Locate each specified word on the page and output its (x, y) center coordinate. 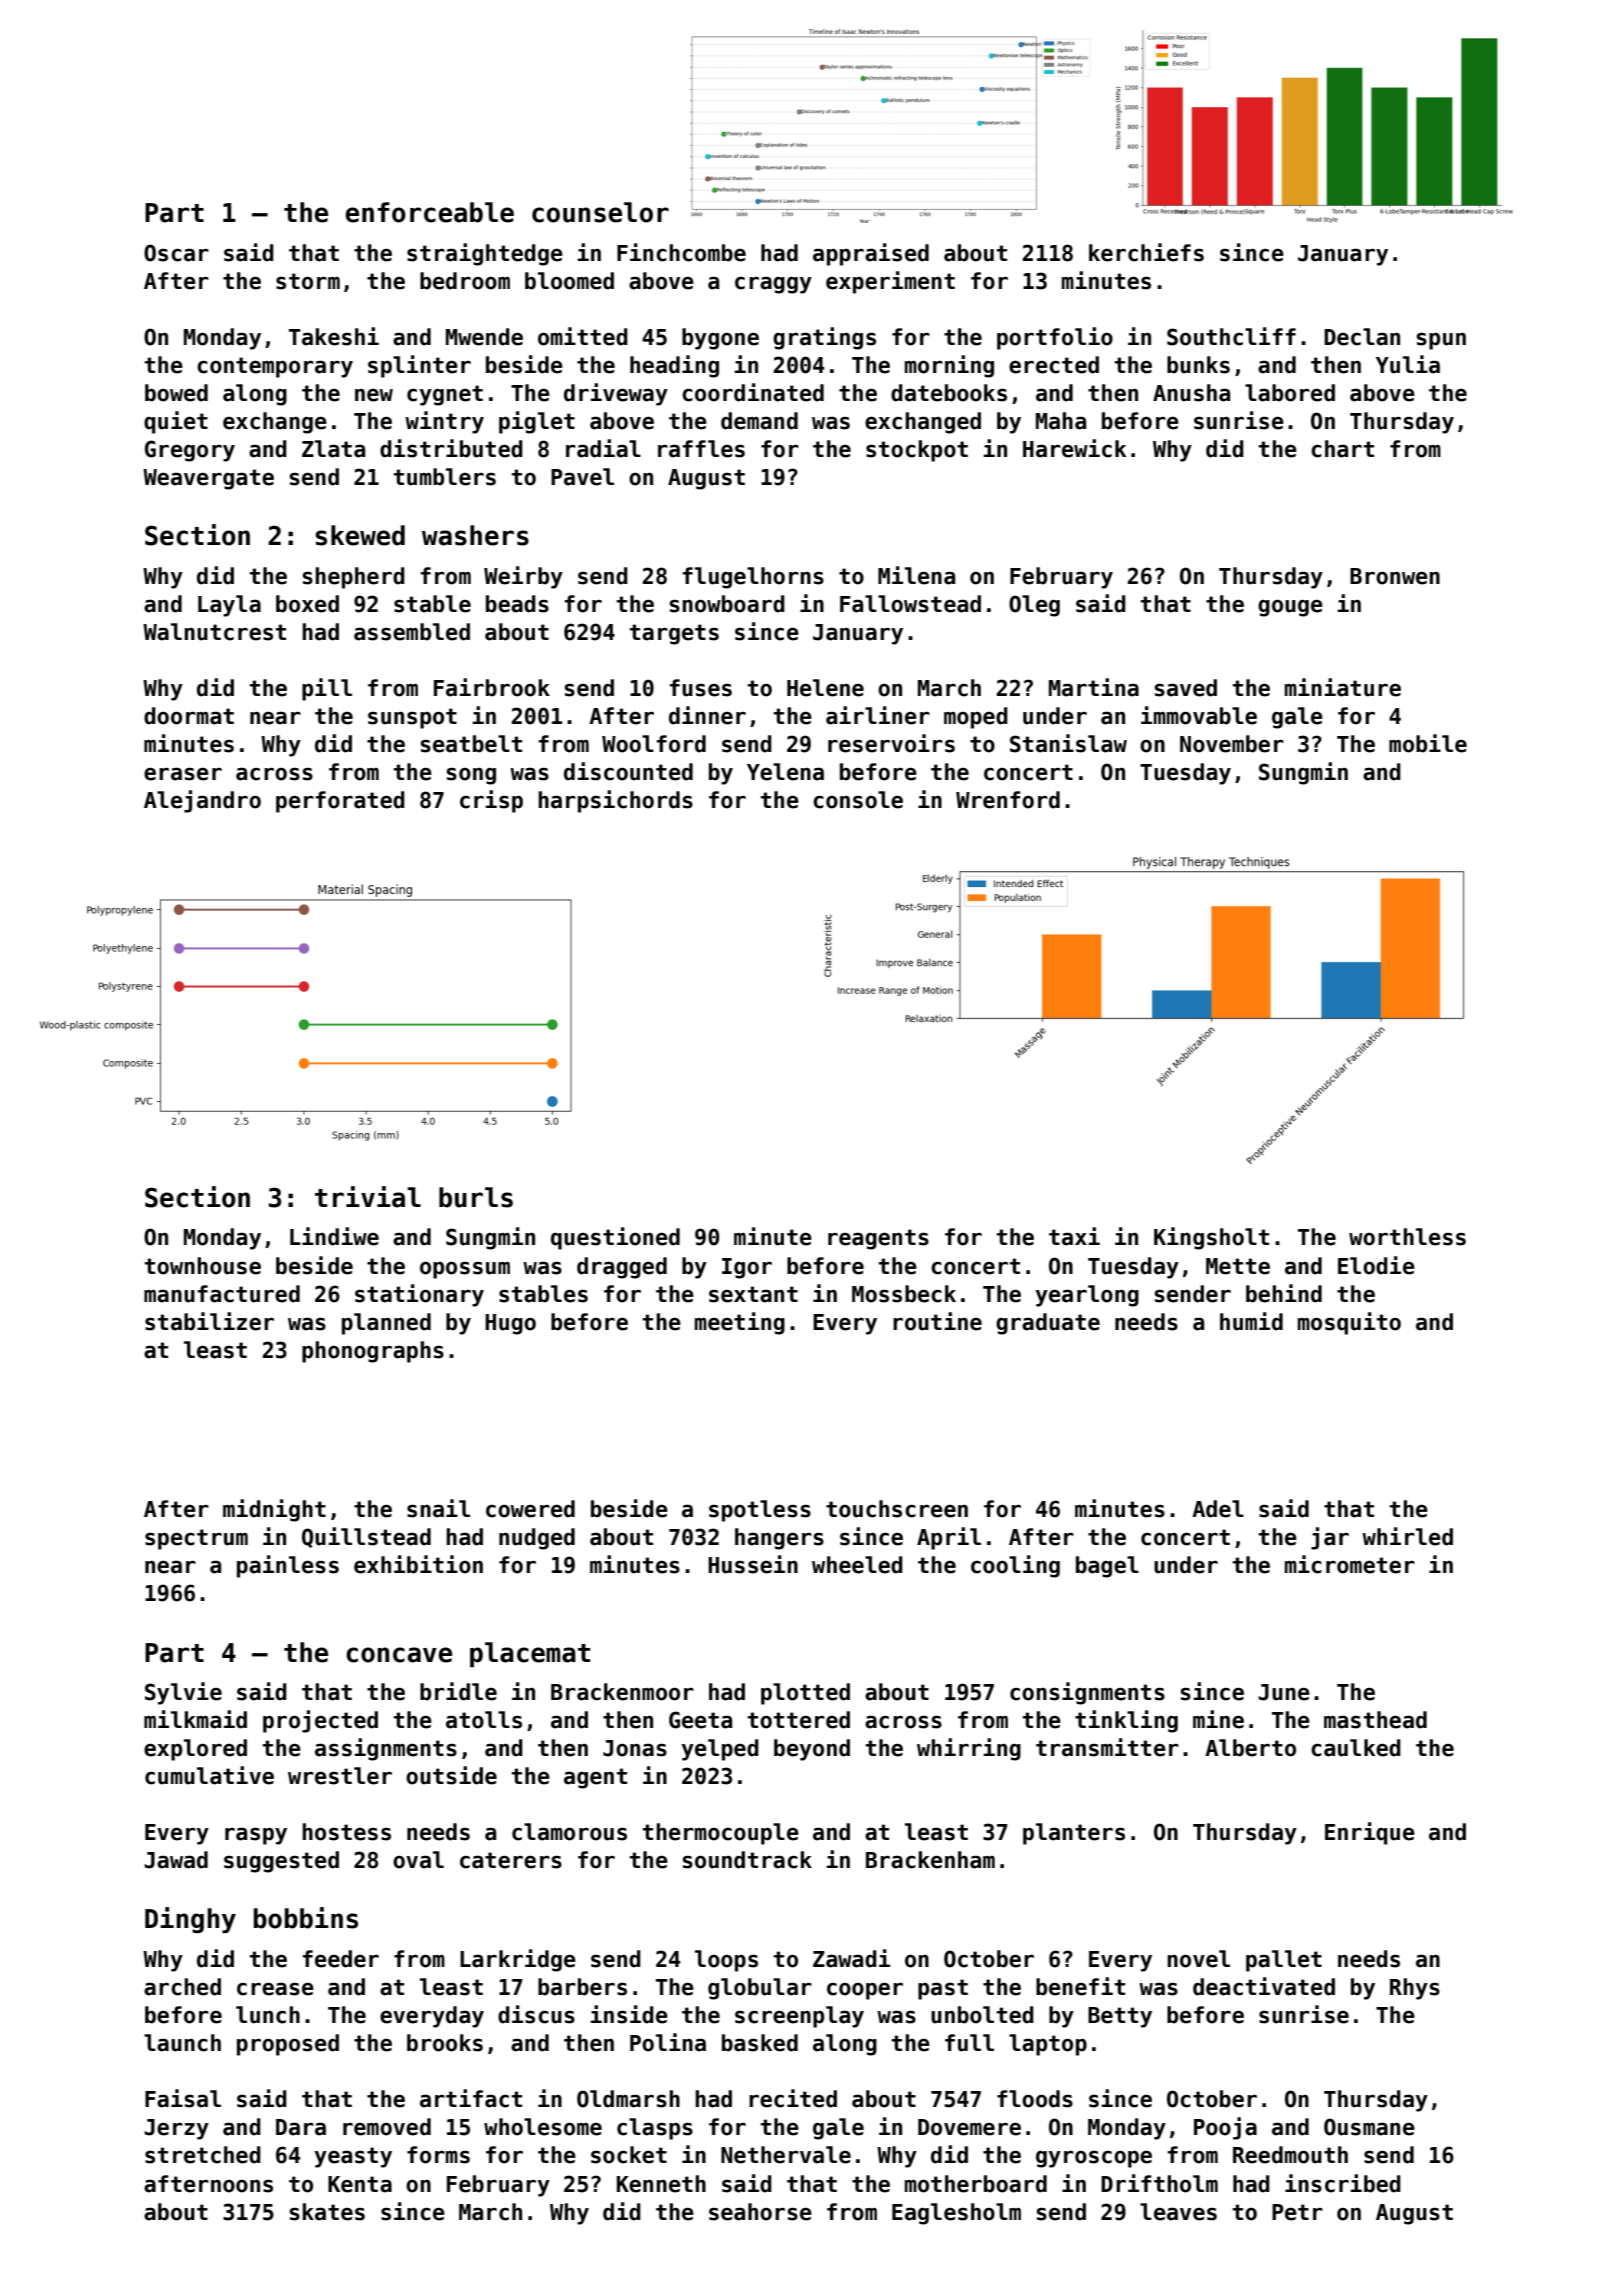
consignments (1087, 1693)
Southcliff (1231, 336)
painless (288, 1566)
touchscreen (897, 1509)
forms (438, 2155)
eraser (183, 774)
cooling (1015, 1566)
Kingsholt (1211, 1238)
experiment (890, 282)
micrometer (1350, 1564)
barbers (582, 1987)
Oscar (176, 253)
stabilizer (209, 1321)
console (858, 800)
